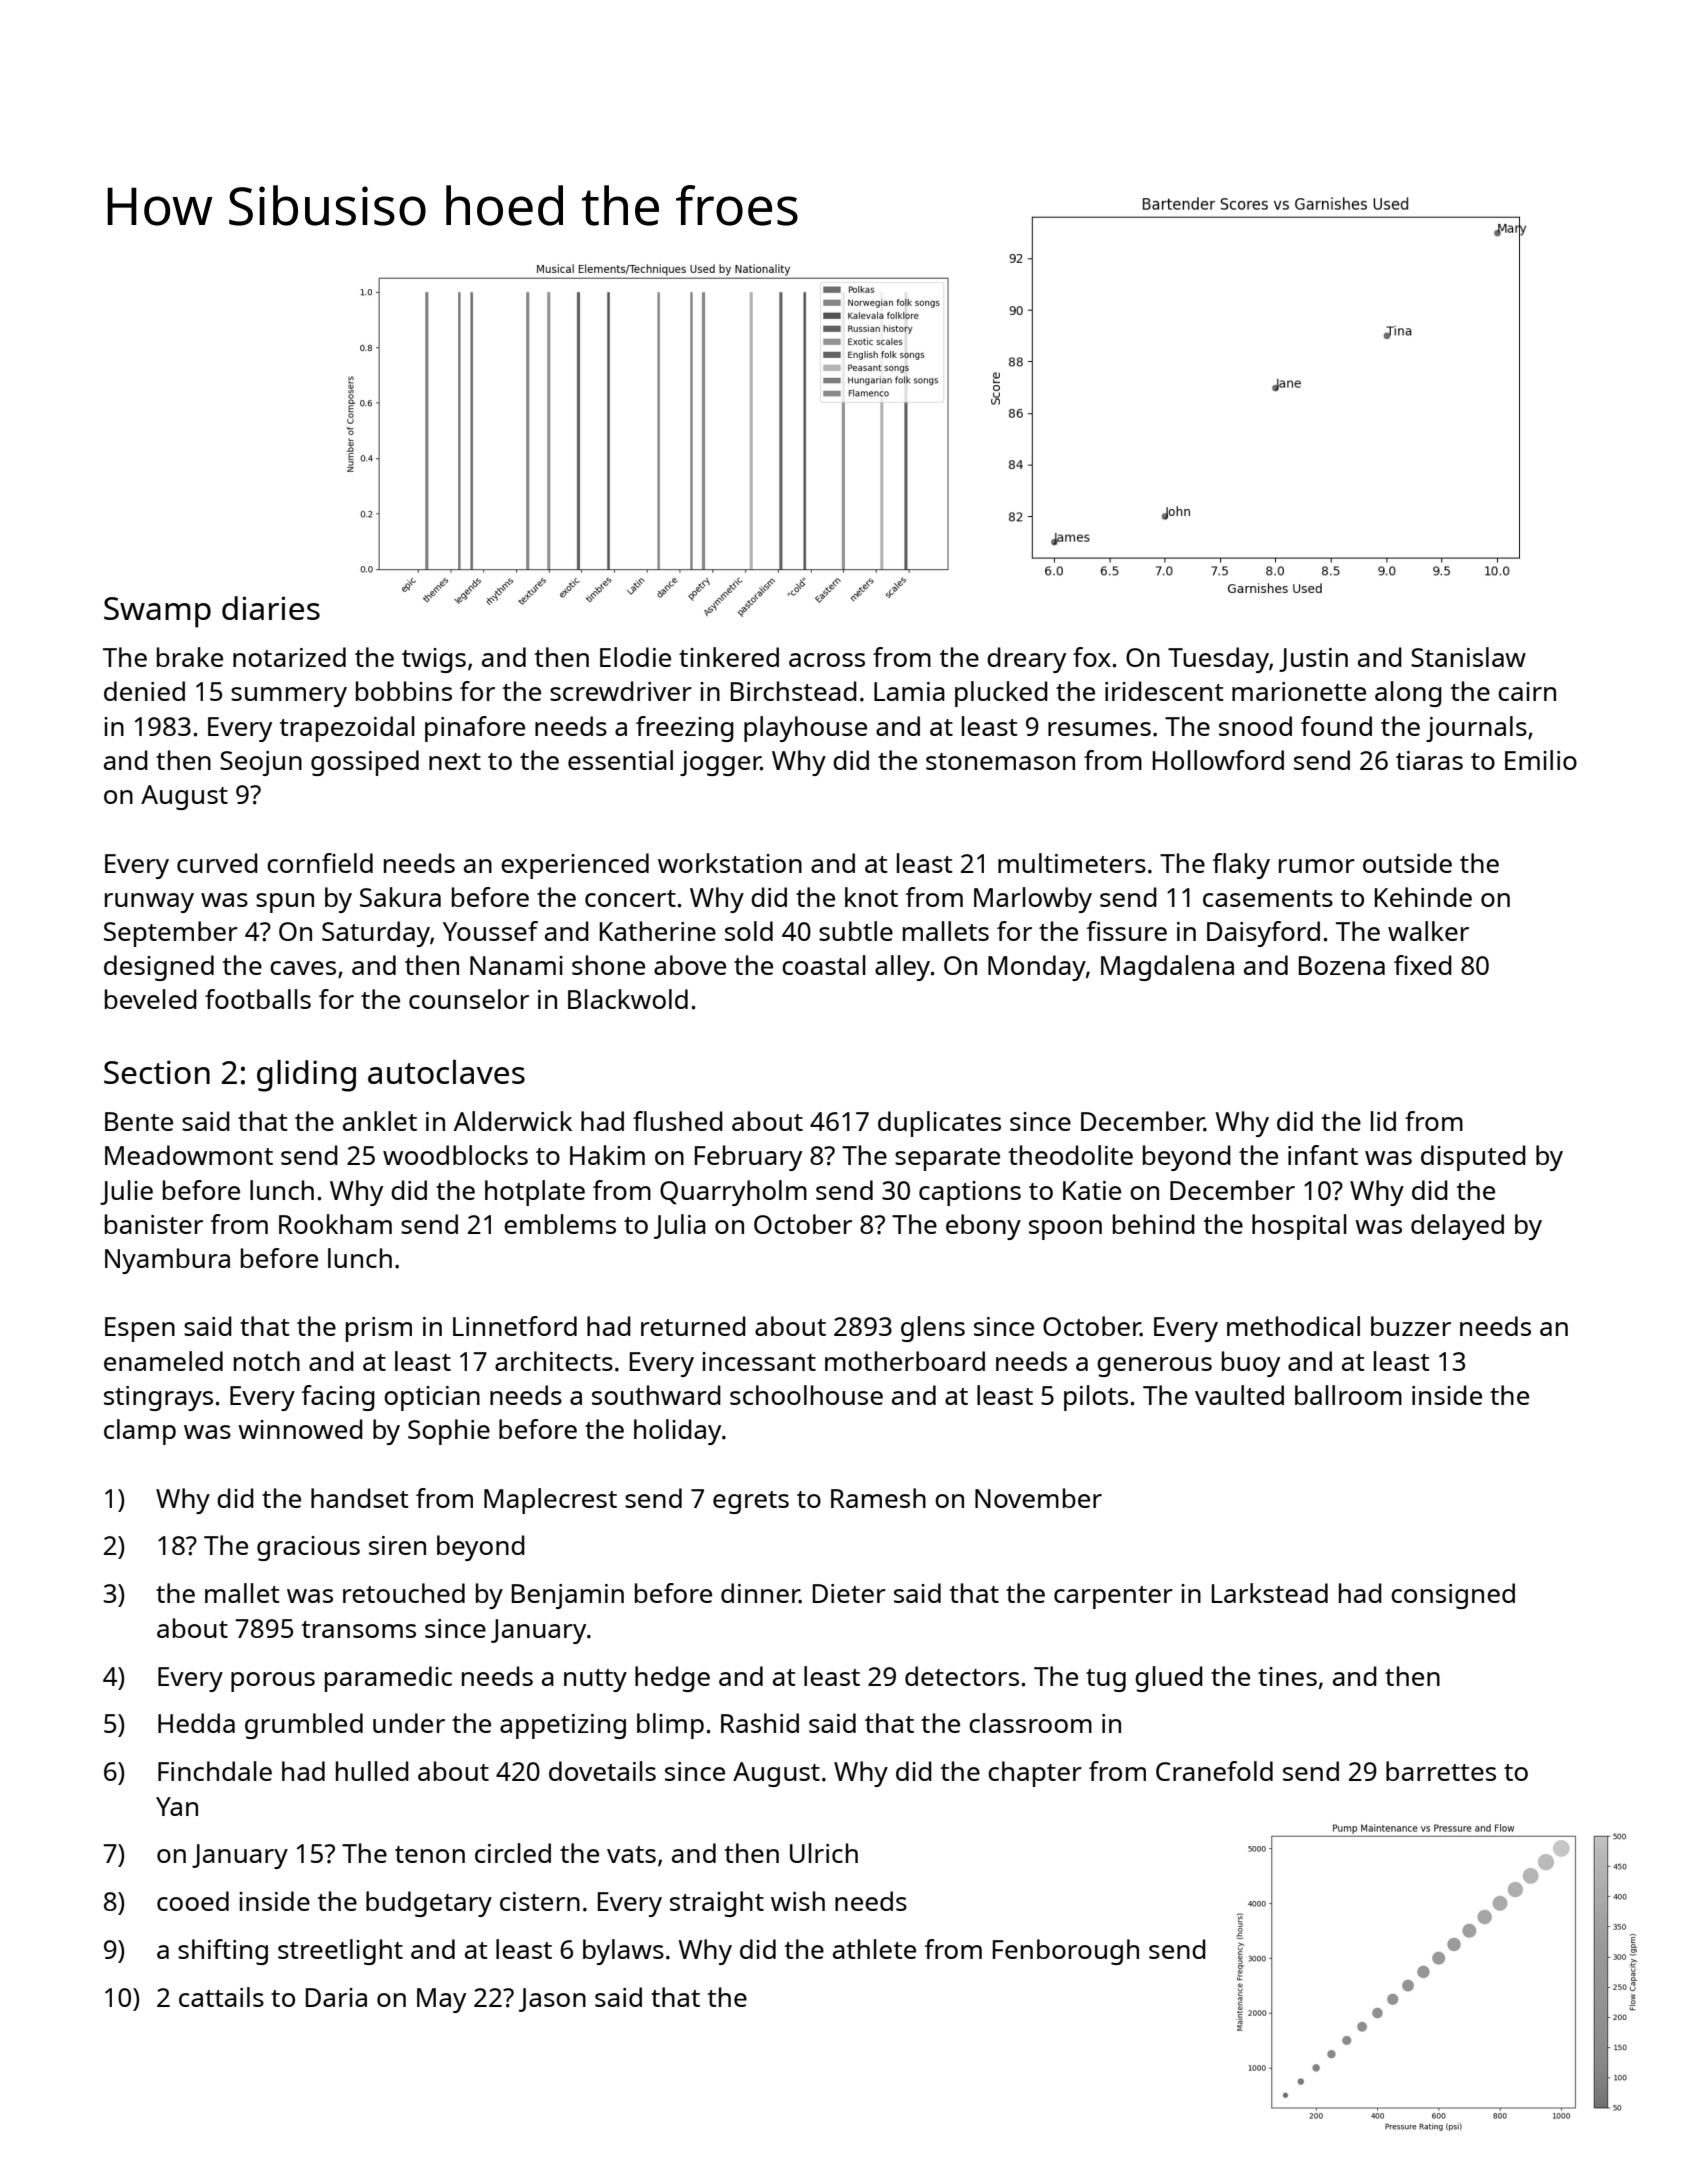  Describe the element at coordinates (805, 729) in the screenshot. I see `playhouse` at that location.
